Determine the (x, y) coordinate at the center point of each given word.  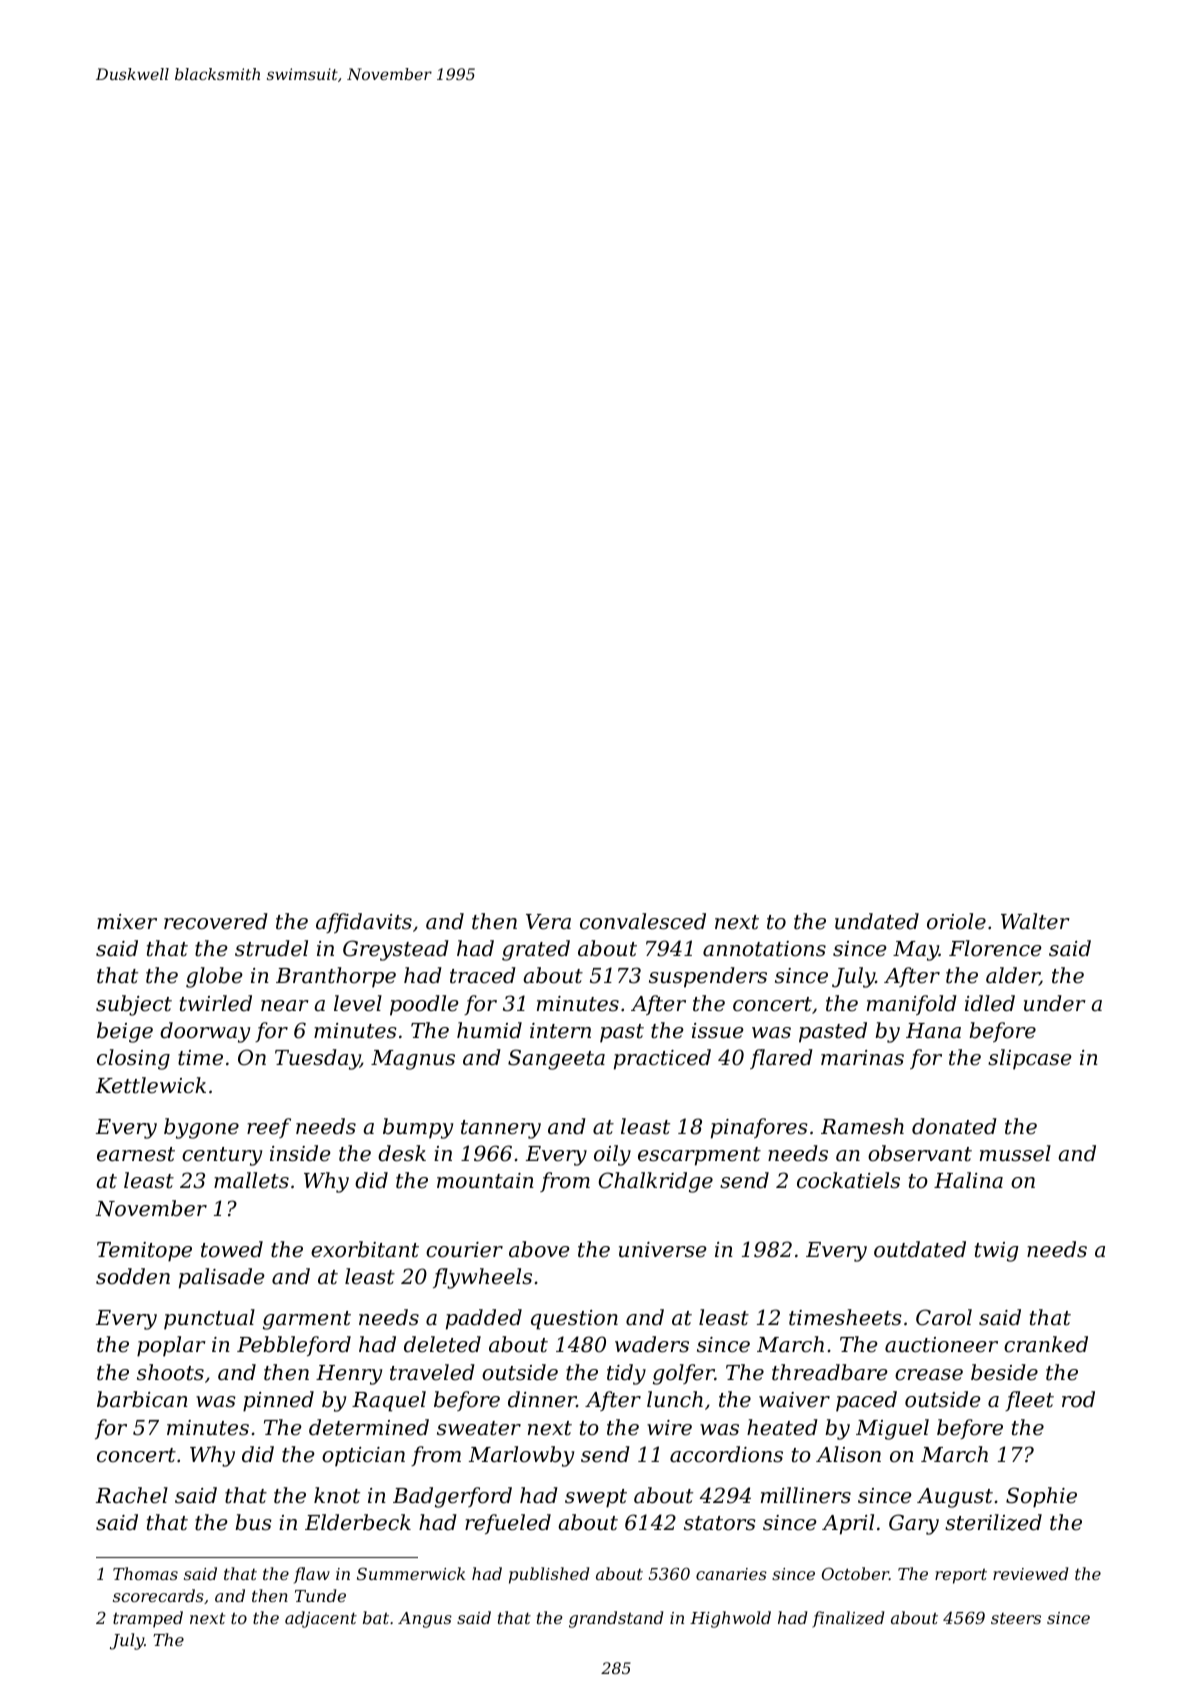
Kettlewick (151, 1085)
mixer (127, 922)
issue (718, 1031)
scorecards (158, 1595)
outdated (920, 1249)
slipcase (1030, 1059)
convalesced (643, 921)
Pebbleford (294, 1346)
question (574, 1320)
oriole (956, 921)
